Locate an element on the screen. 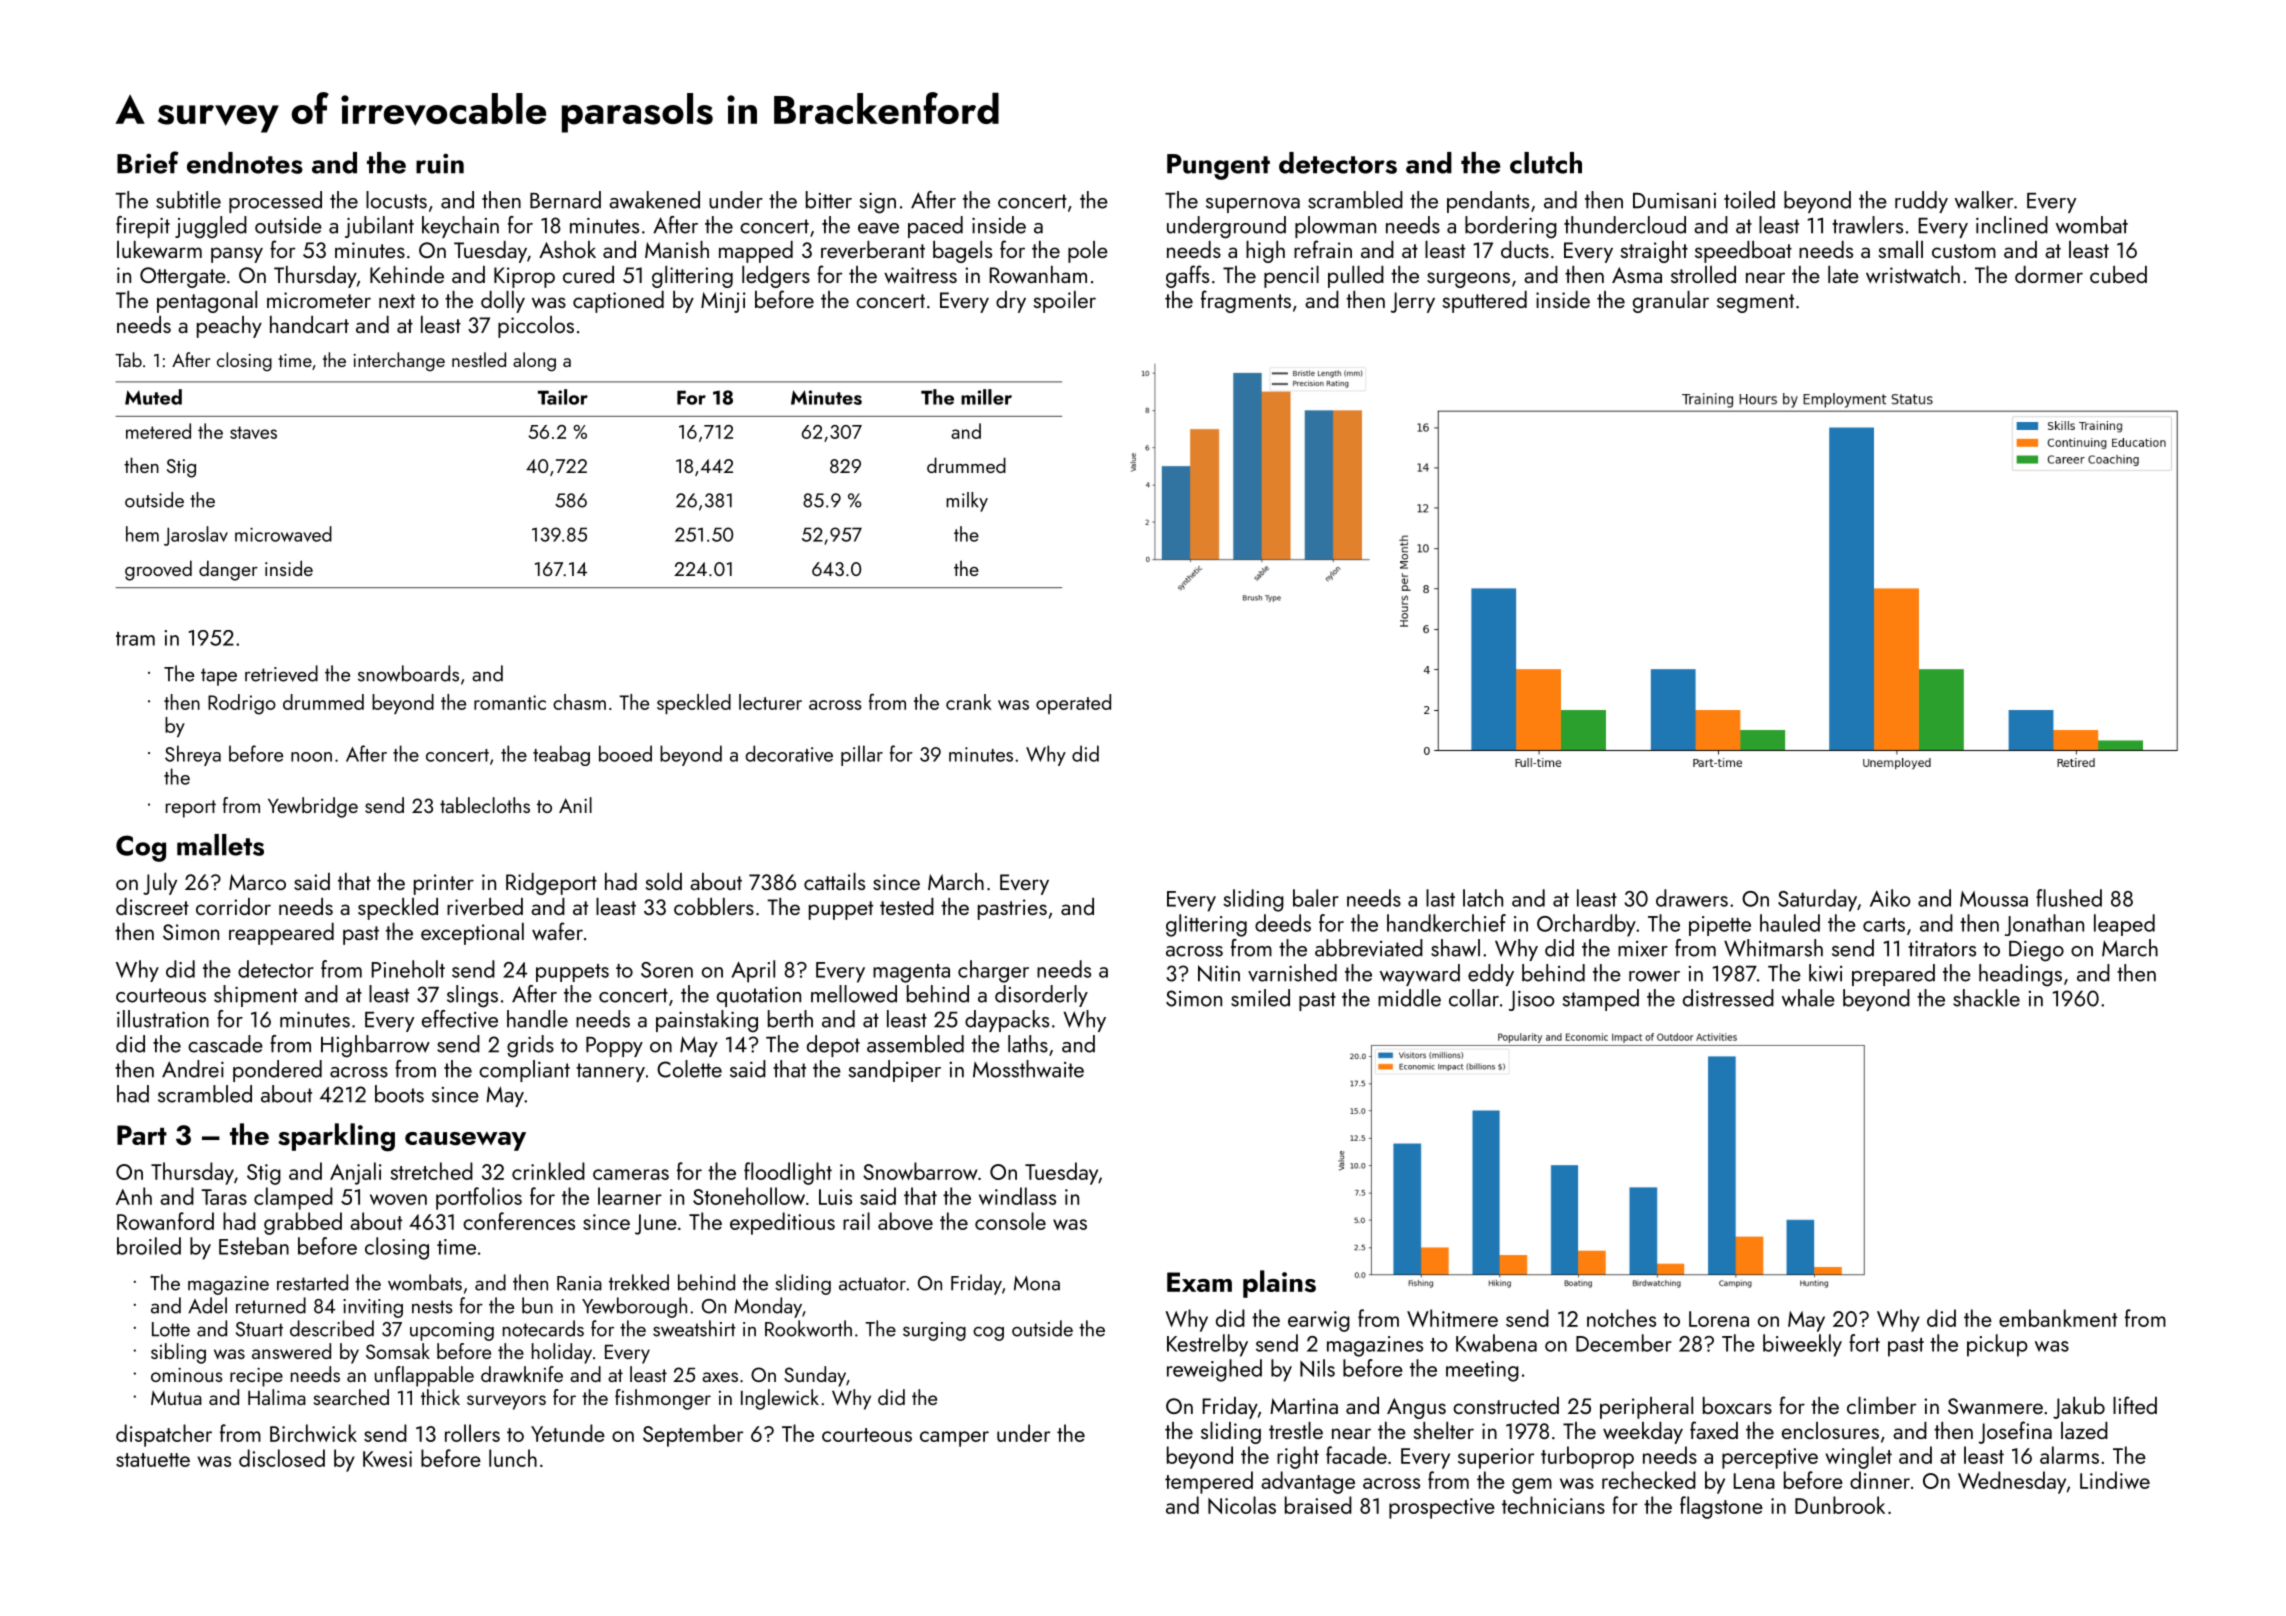 Image resolution: width=2286 pixels, height=1616 pixels. segment is located at coordinates (1755, 303).
